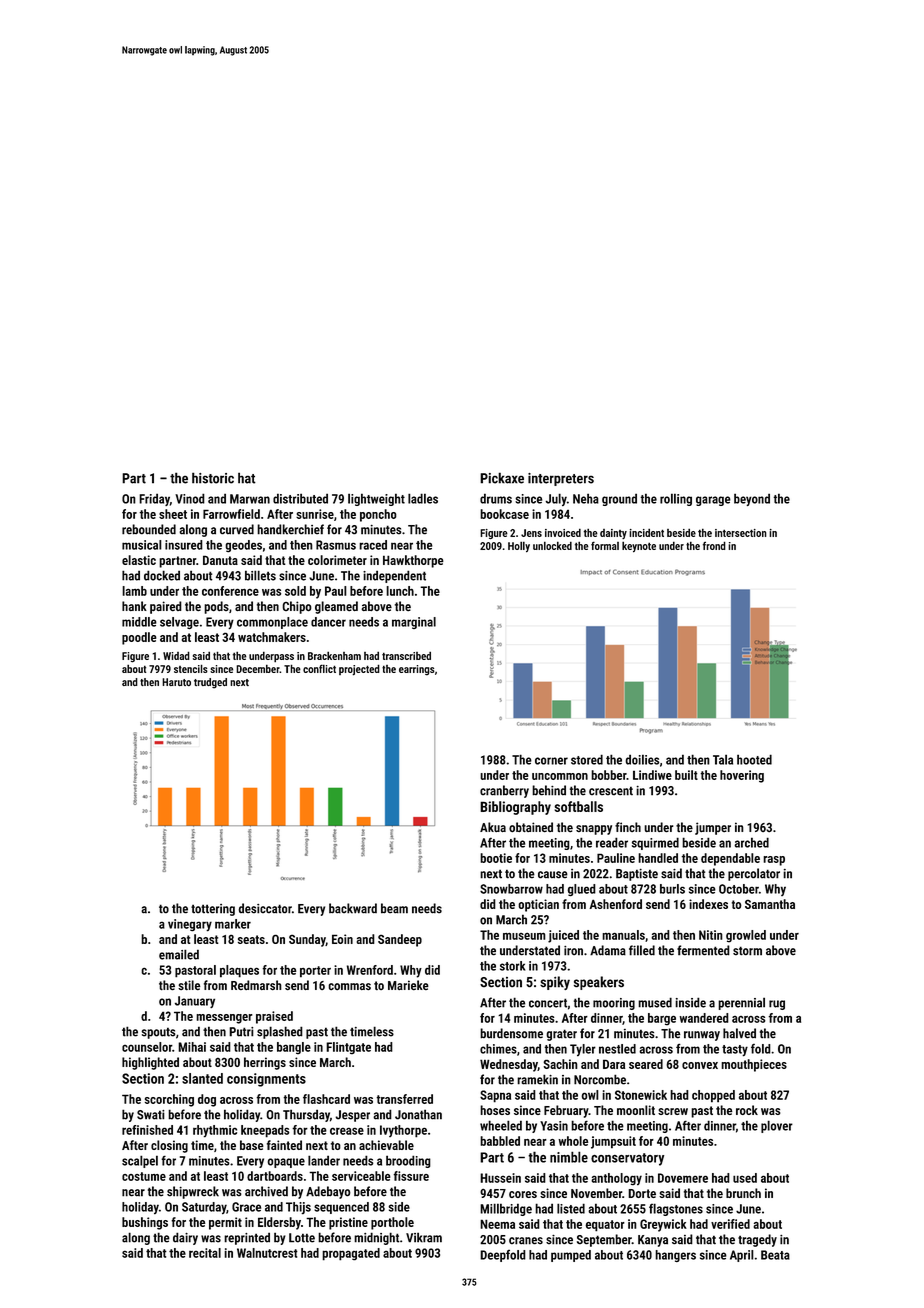 This document has height=1308, width=924. I want to click on verified, so click(730, 1224).
